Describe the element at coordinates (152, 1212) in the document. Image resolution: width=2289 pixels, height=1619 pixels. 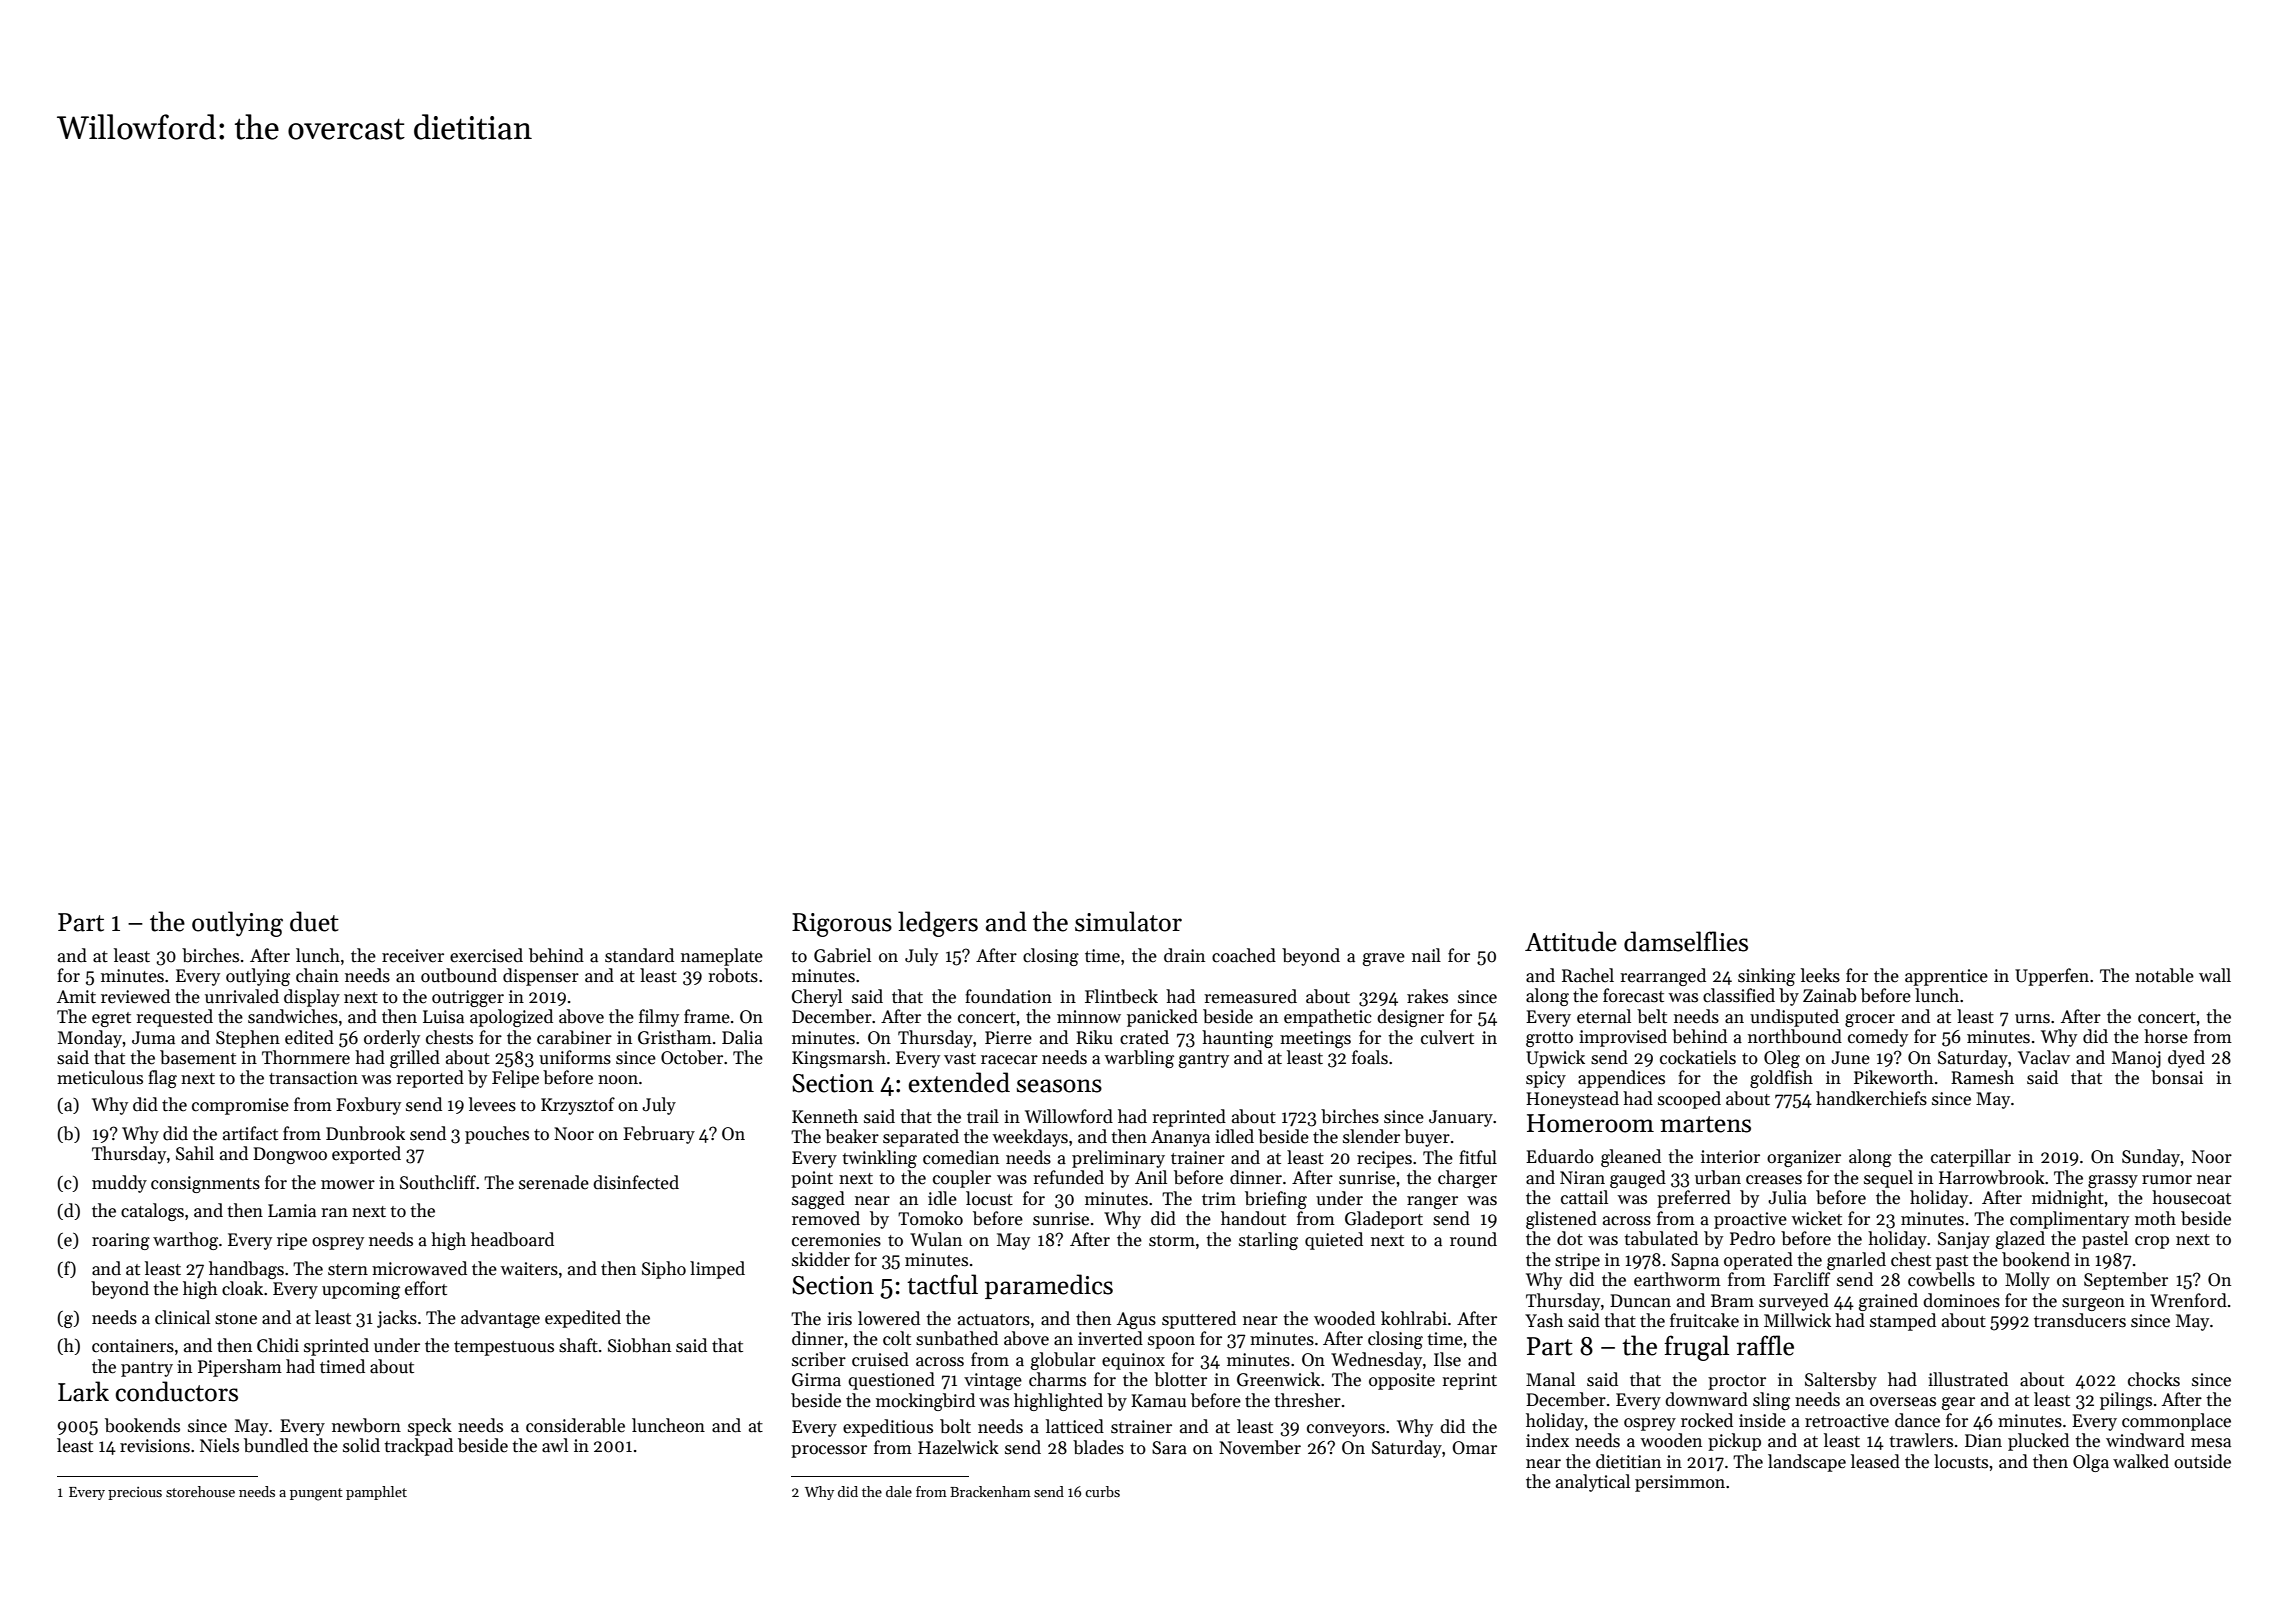
I see `catalogs` at that location.
